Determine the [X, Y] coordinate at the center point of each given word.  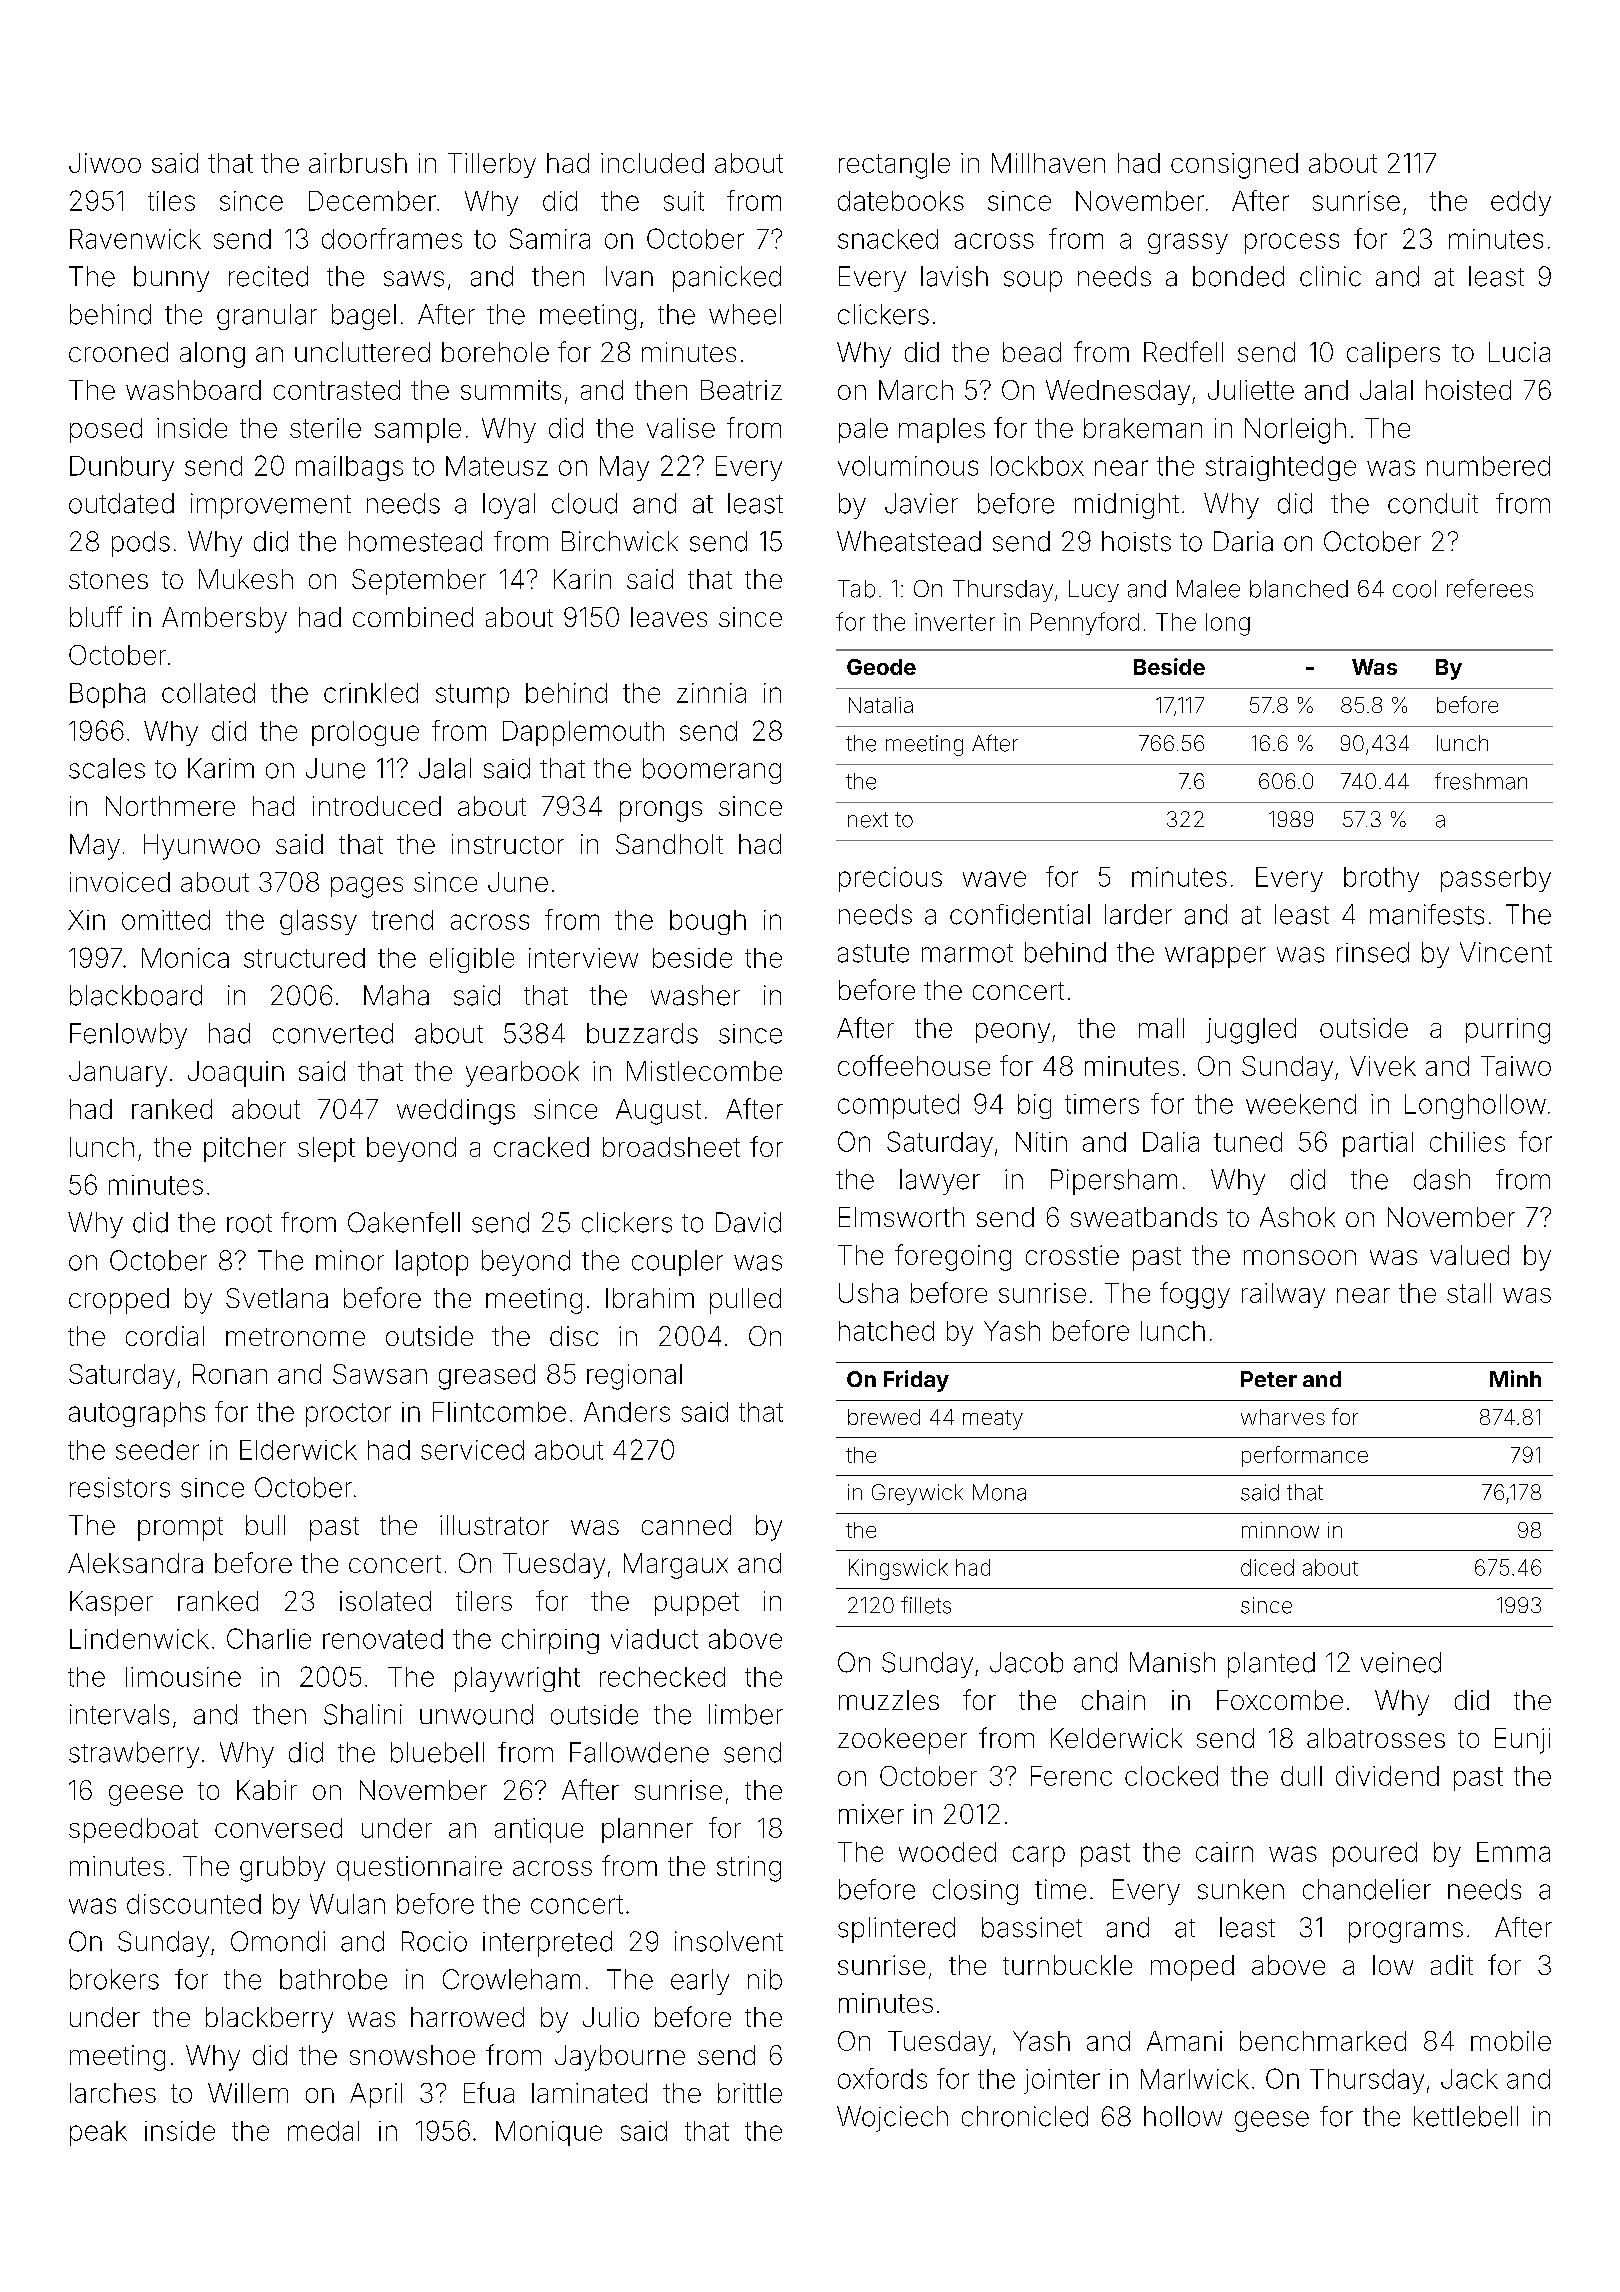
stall [1469, 1293]
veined [1401, 1662]
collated [208, 693]
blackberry [269, 2020]
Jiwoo [105, 163]
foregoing [953, 1257]
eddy [1521, 203]
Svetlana [277, 1298]
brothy [1381, 879]
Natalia [881, 705]
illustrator [494, 1525]
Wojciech [892, 2119]
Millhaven [1048, 163]
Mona [999, 1492]
